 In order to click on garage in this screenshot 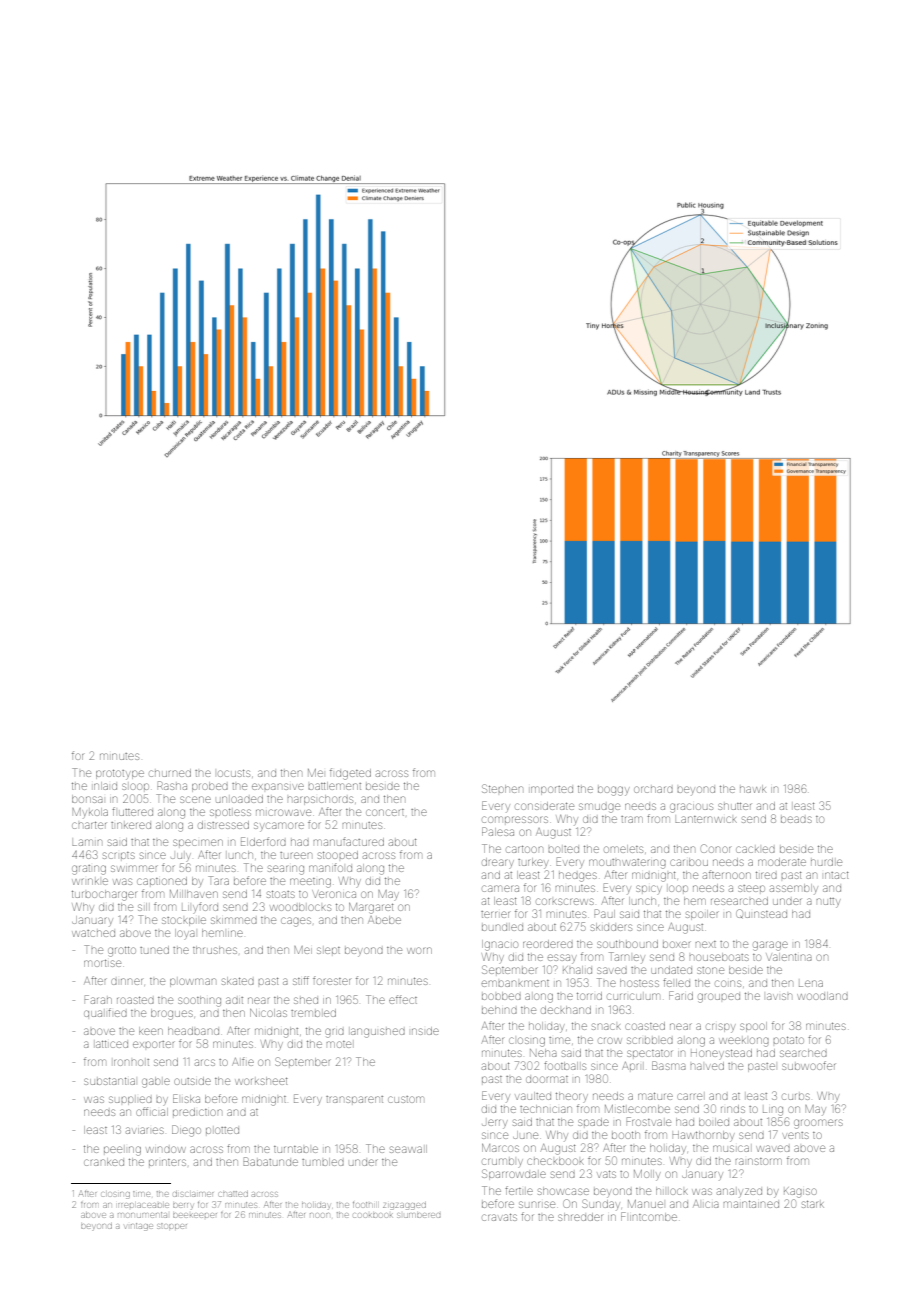, I will do `click(770, 946)`.
